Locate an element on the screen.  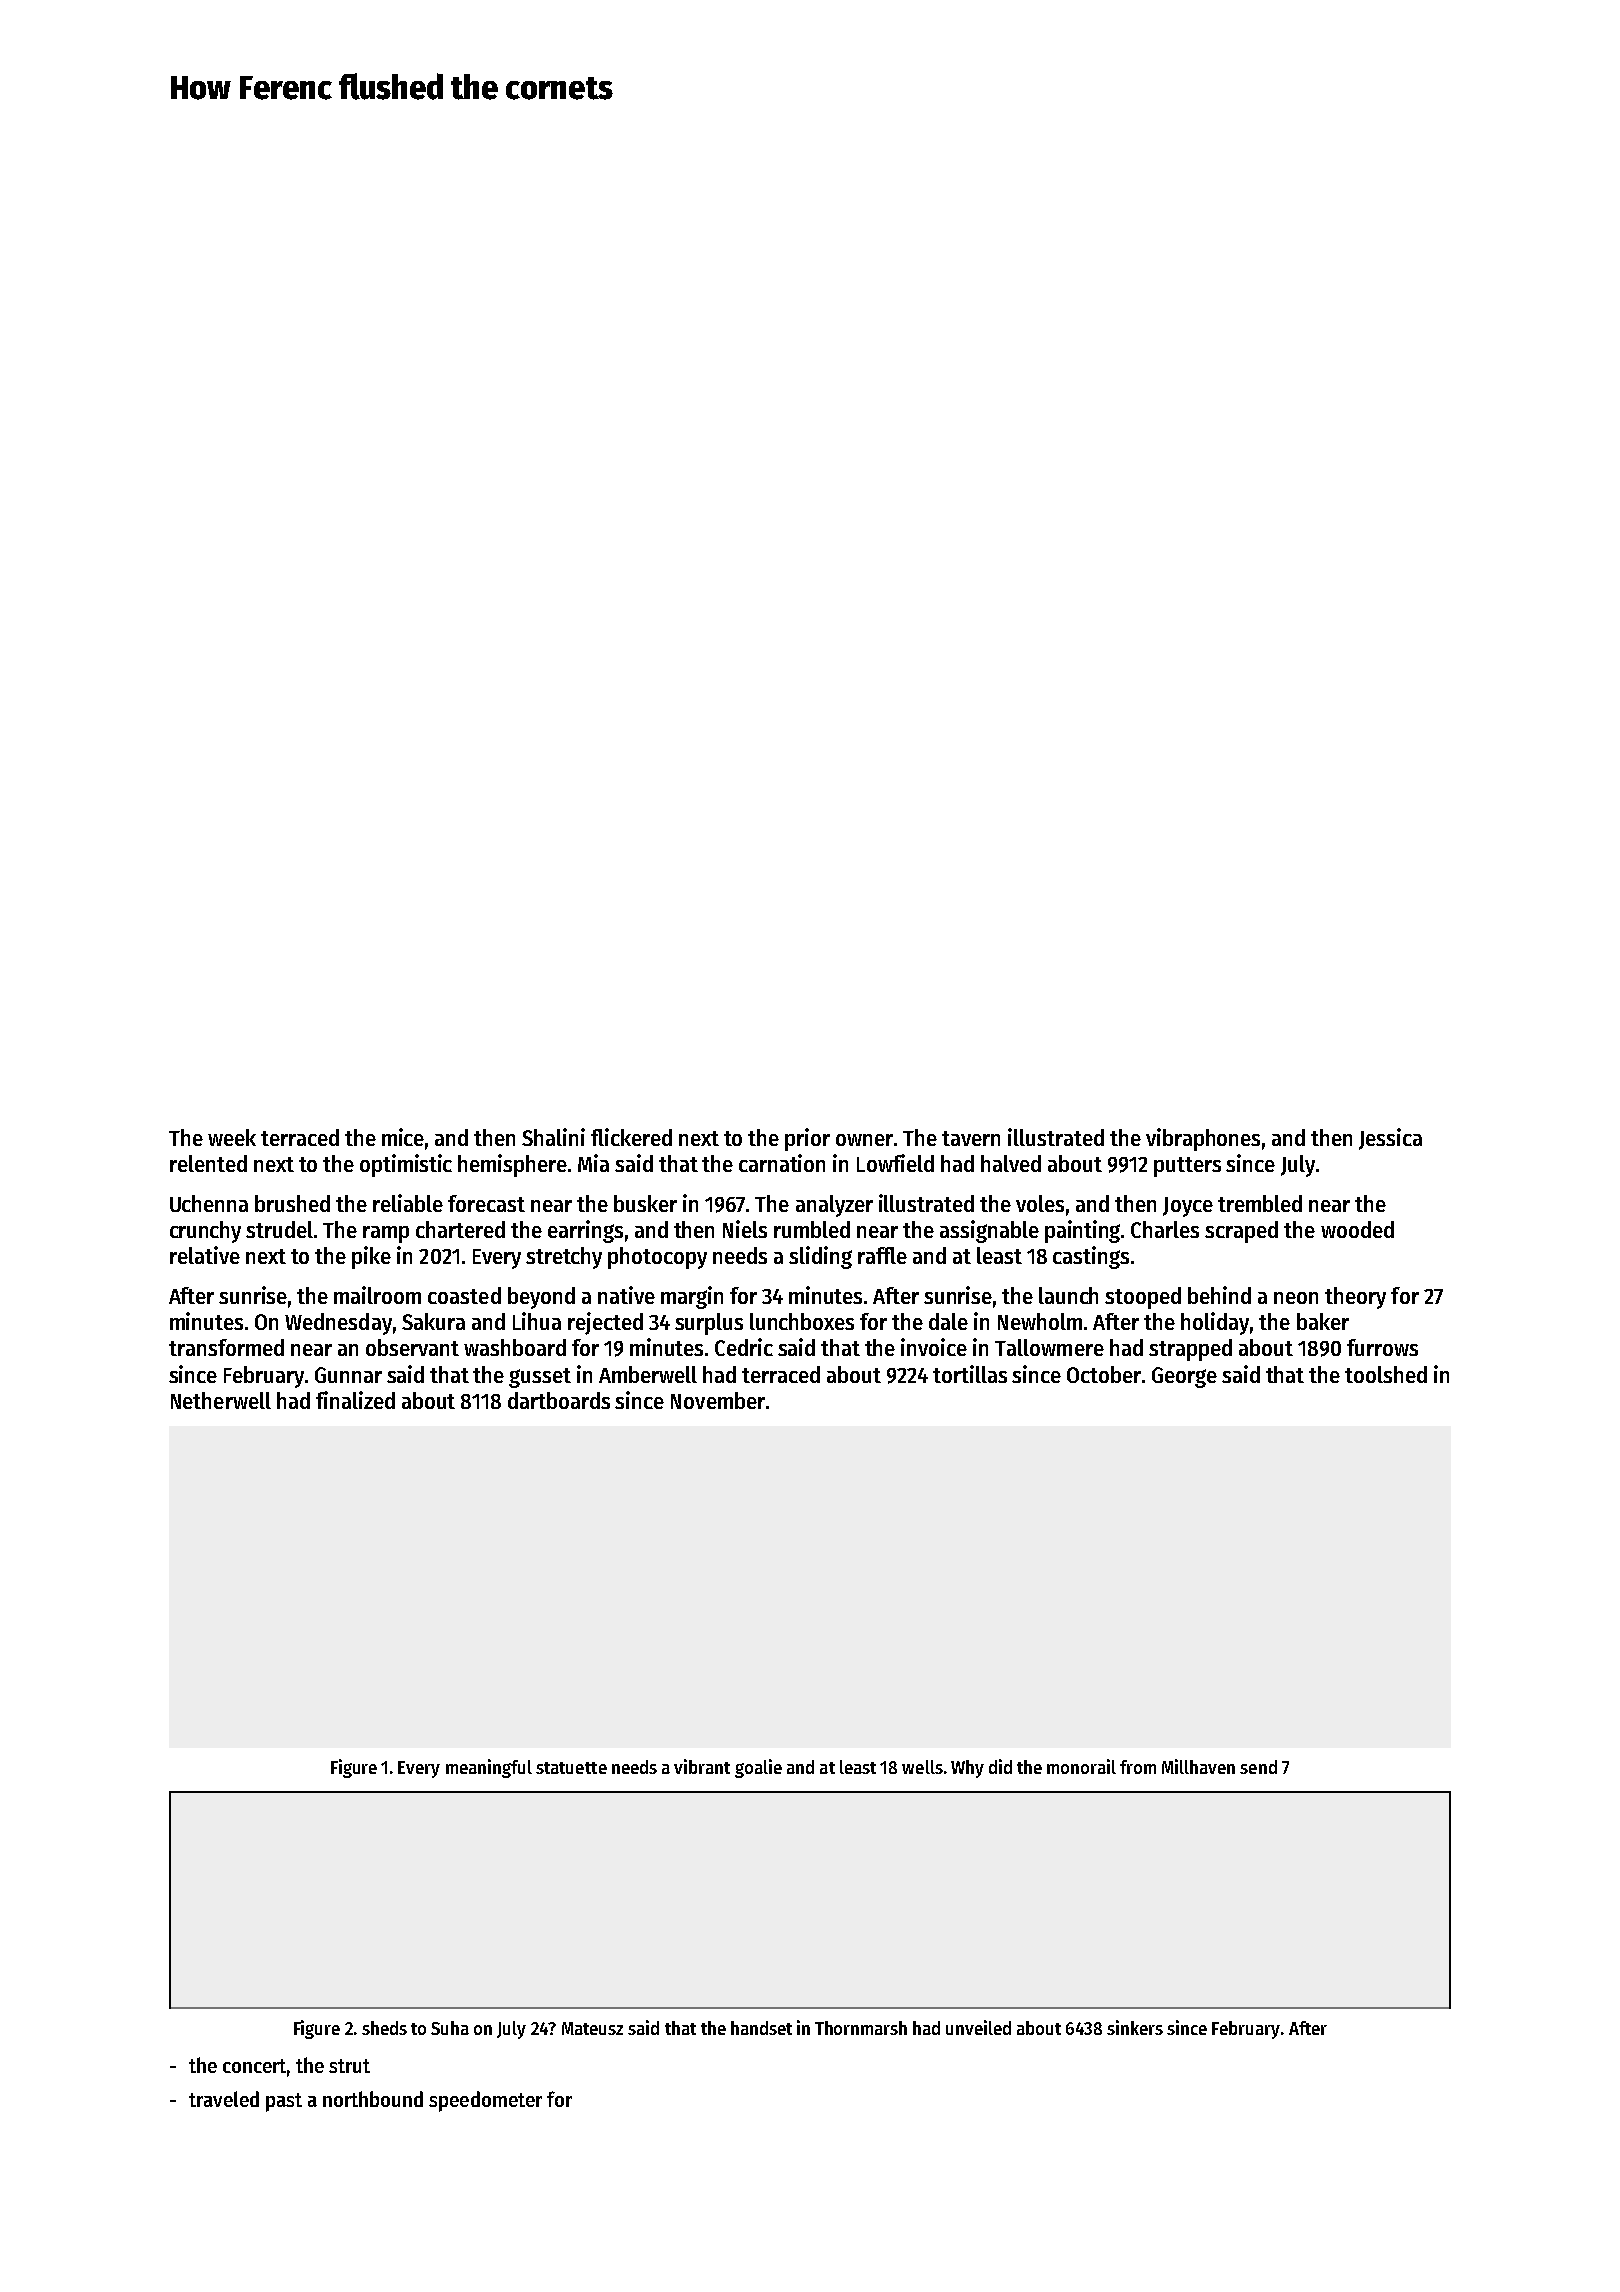
speedometer is located at coordinates (485, 2101).
